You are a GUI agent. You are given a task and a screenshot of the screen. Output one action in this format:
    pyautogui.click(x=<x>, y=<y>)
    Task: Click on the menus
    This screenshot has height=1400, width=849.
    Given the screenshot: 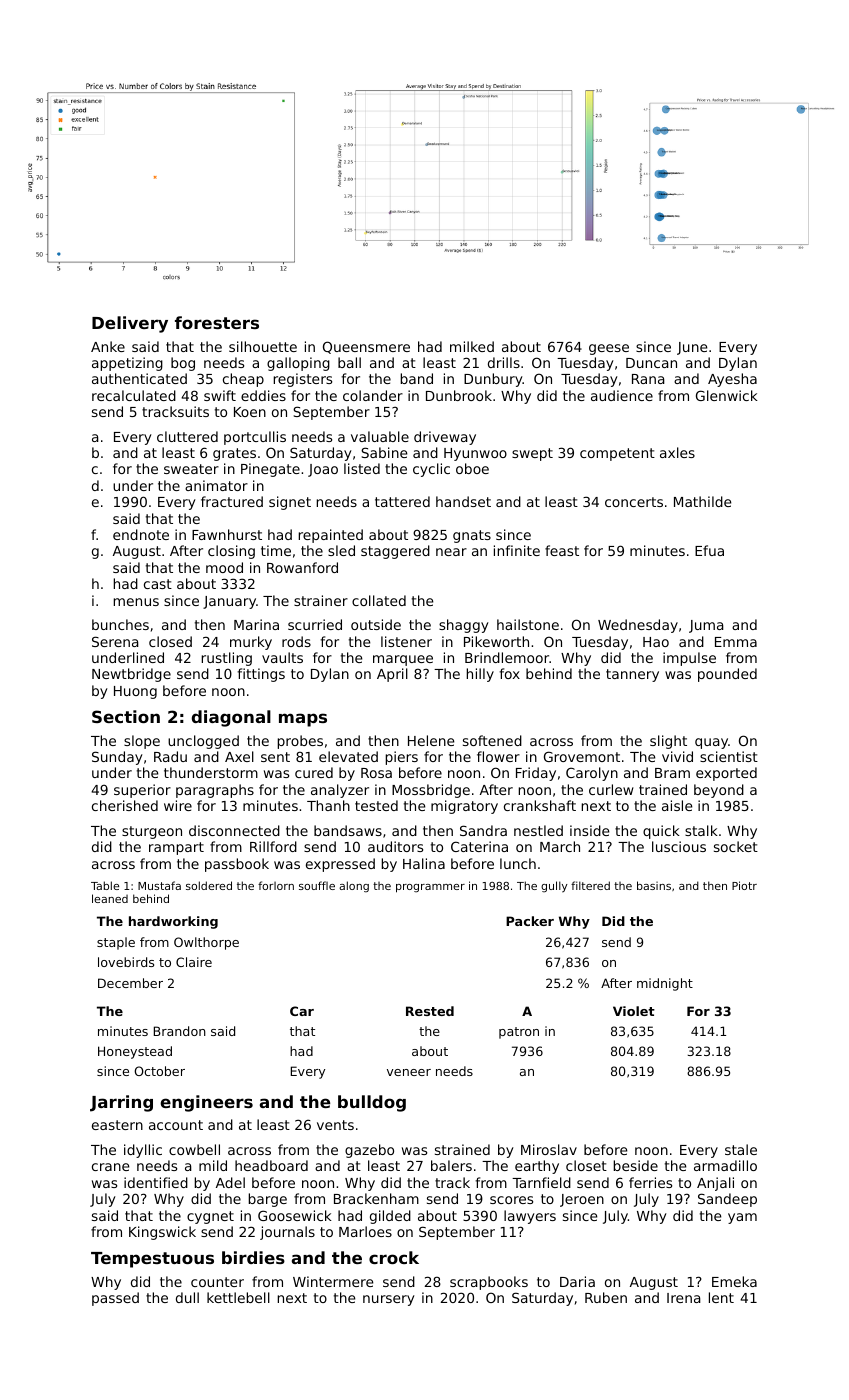 What is the action you would take?
    pyautogui.click(x=136, y=602)
